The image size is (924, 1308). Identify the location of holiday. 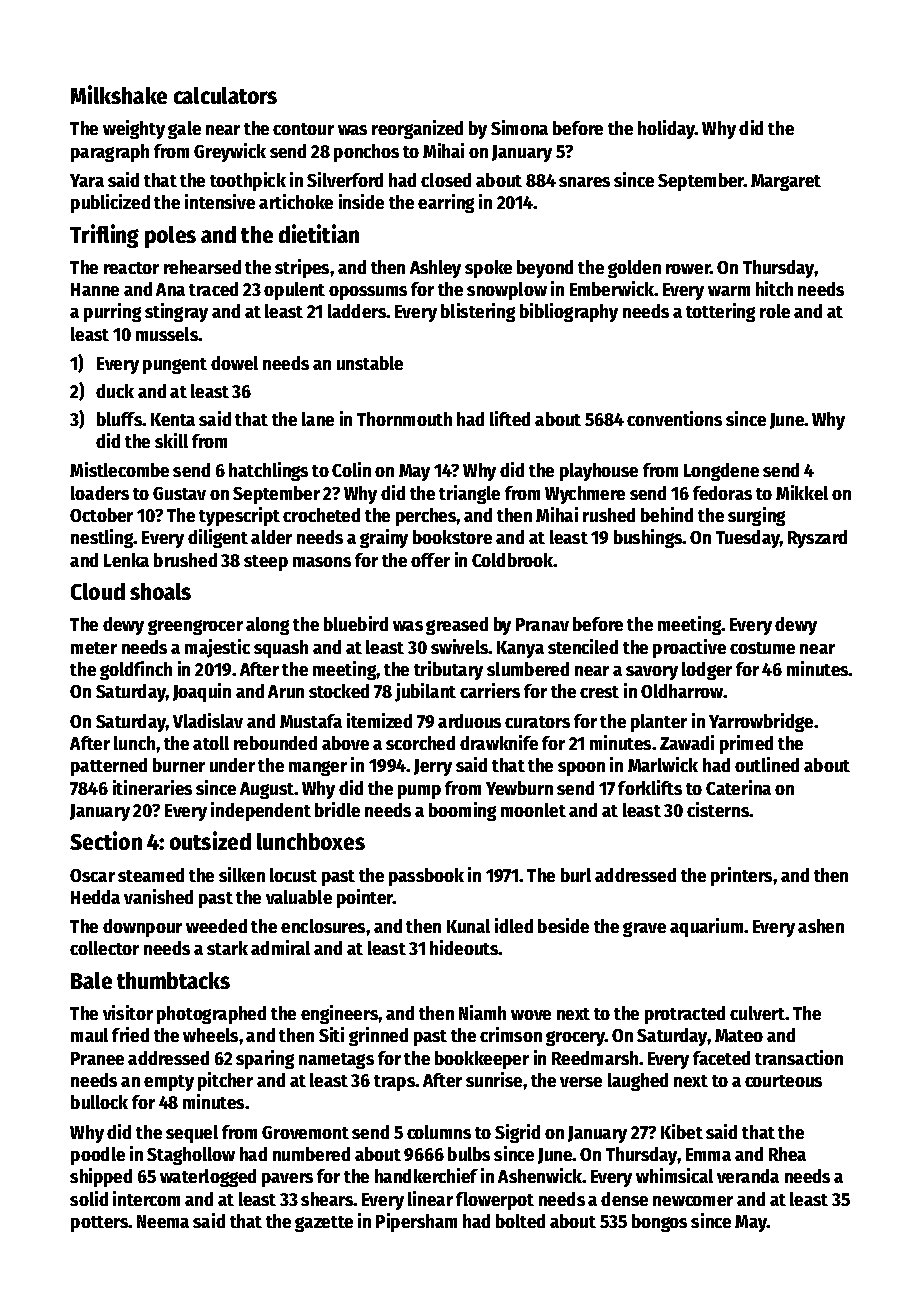
(667, 129).
